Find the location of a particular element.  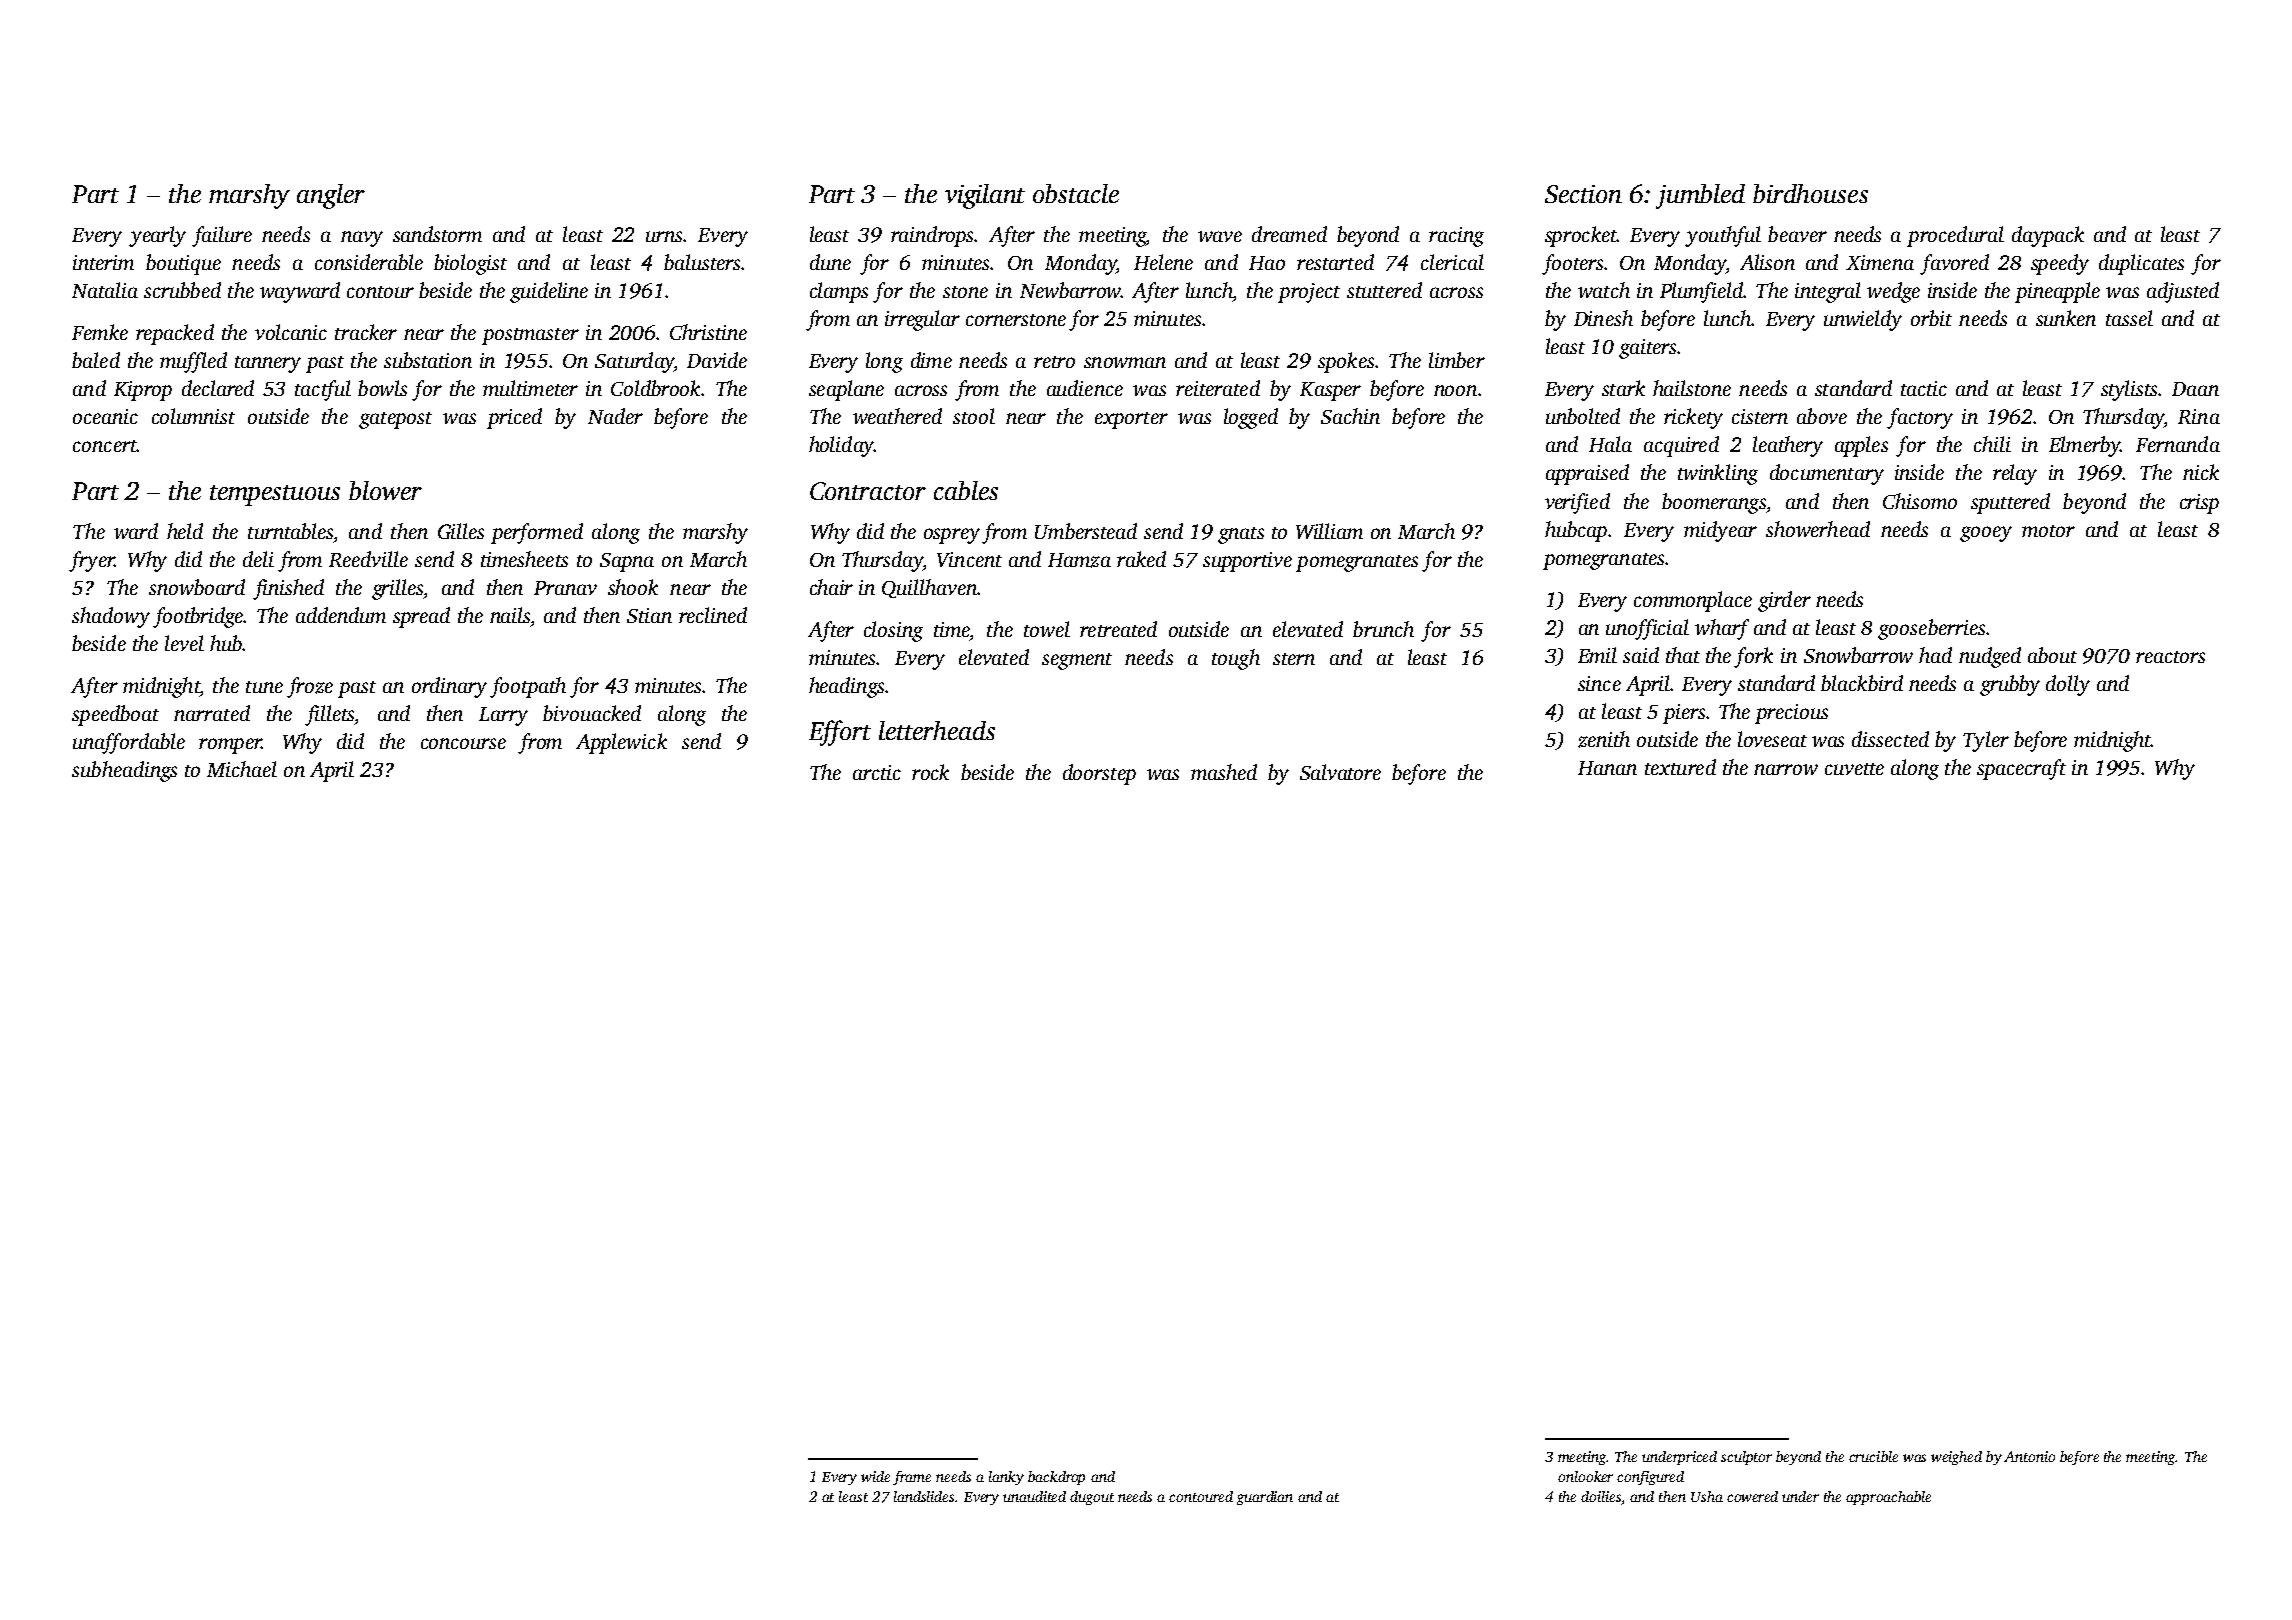

backdrop is located at coordinates (1056, 1478).
